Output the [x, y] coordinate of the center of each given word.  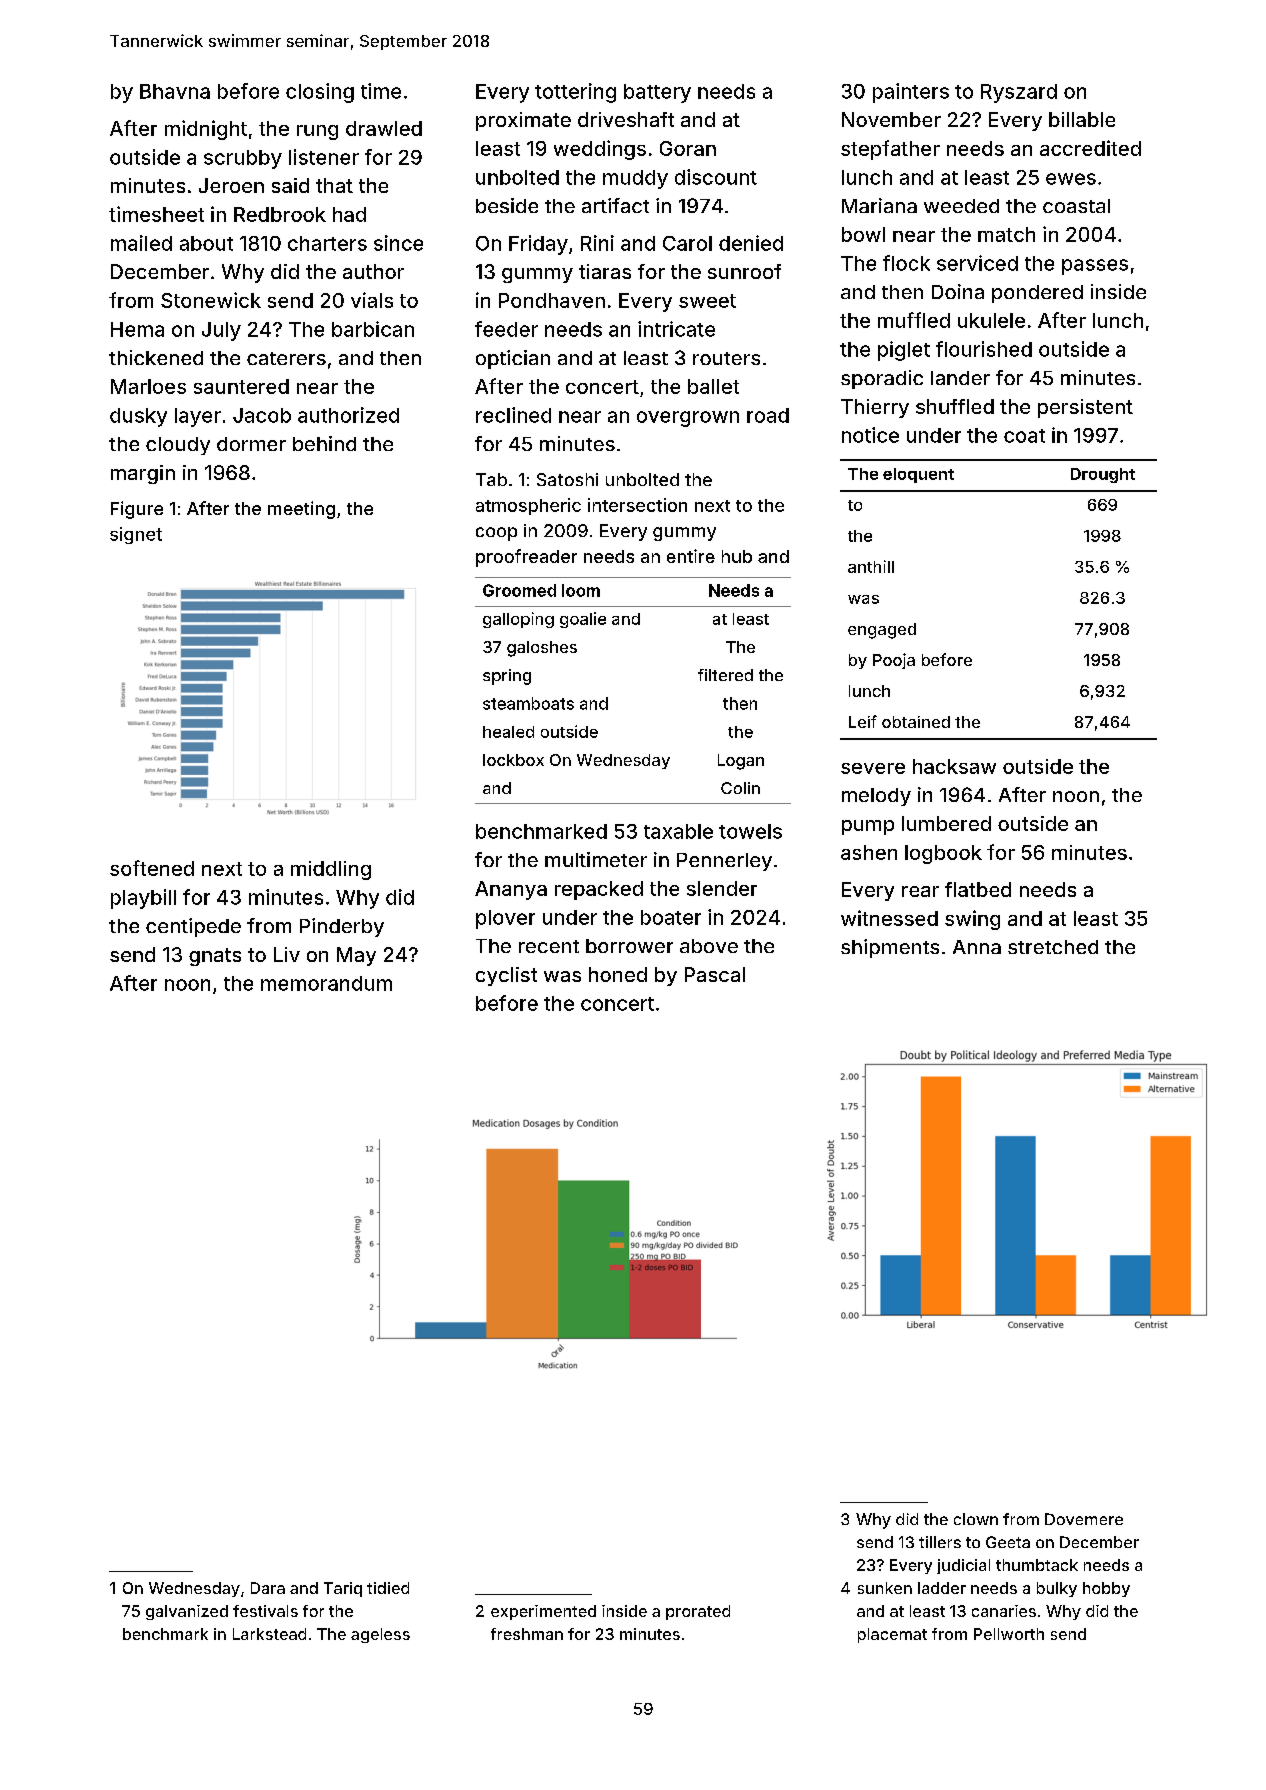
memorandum [326, 983]
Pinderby [342, 927]
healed [508, 732]
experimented [543, 1612]
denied [751, 243]
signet [136, 535]
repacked [599, 890]
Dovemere [1084, 1519]
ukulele [991, 320]
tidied [388, 1588]
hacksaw [954, 766]
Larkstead [269, 1634]
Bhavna [175, 91]
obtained [916, 722]
